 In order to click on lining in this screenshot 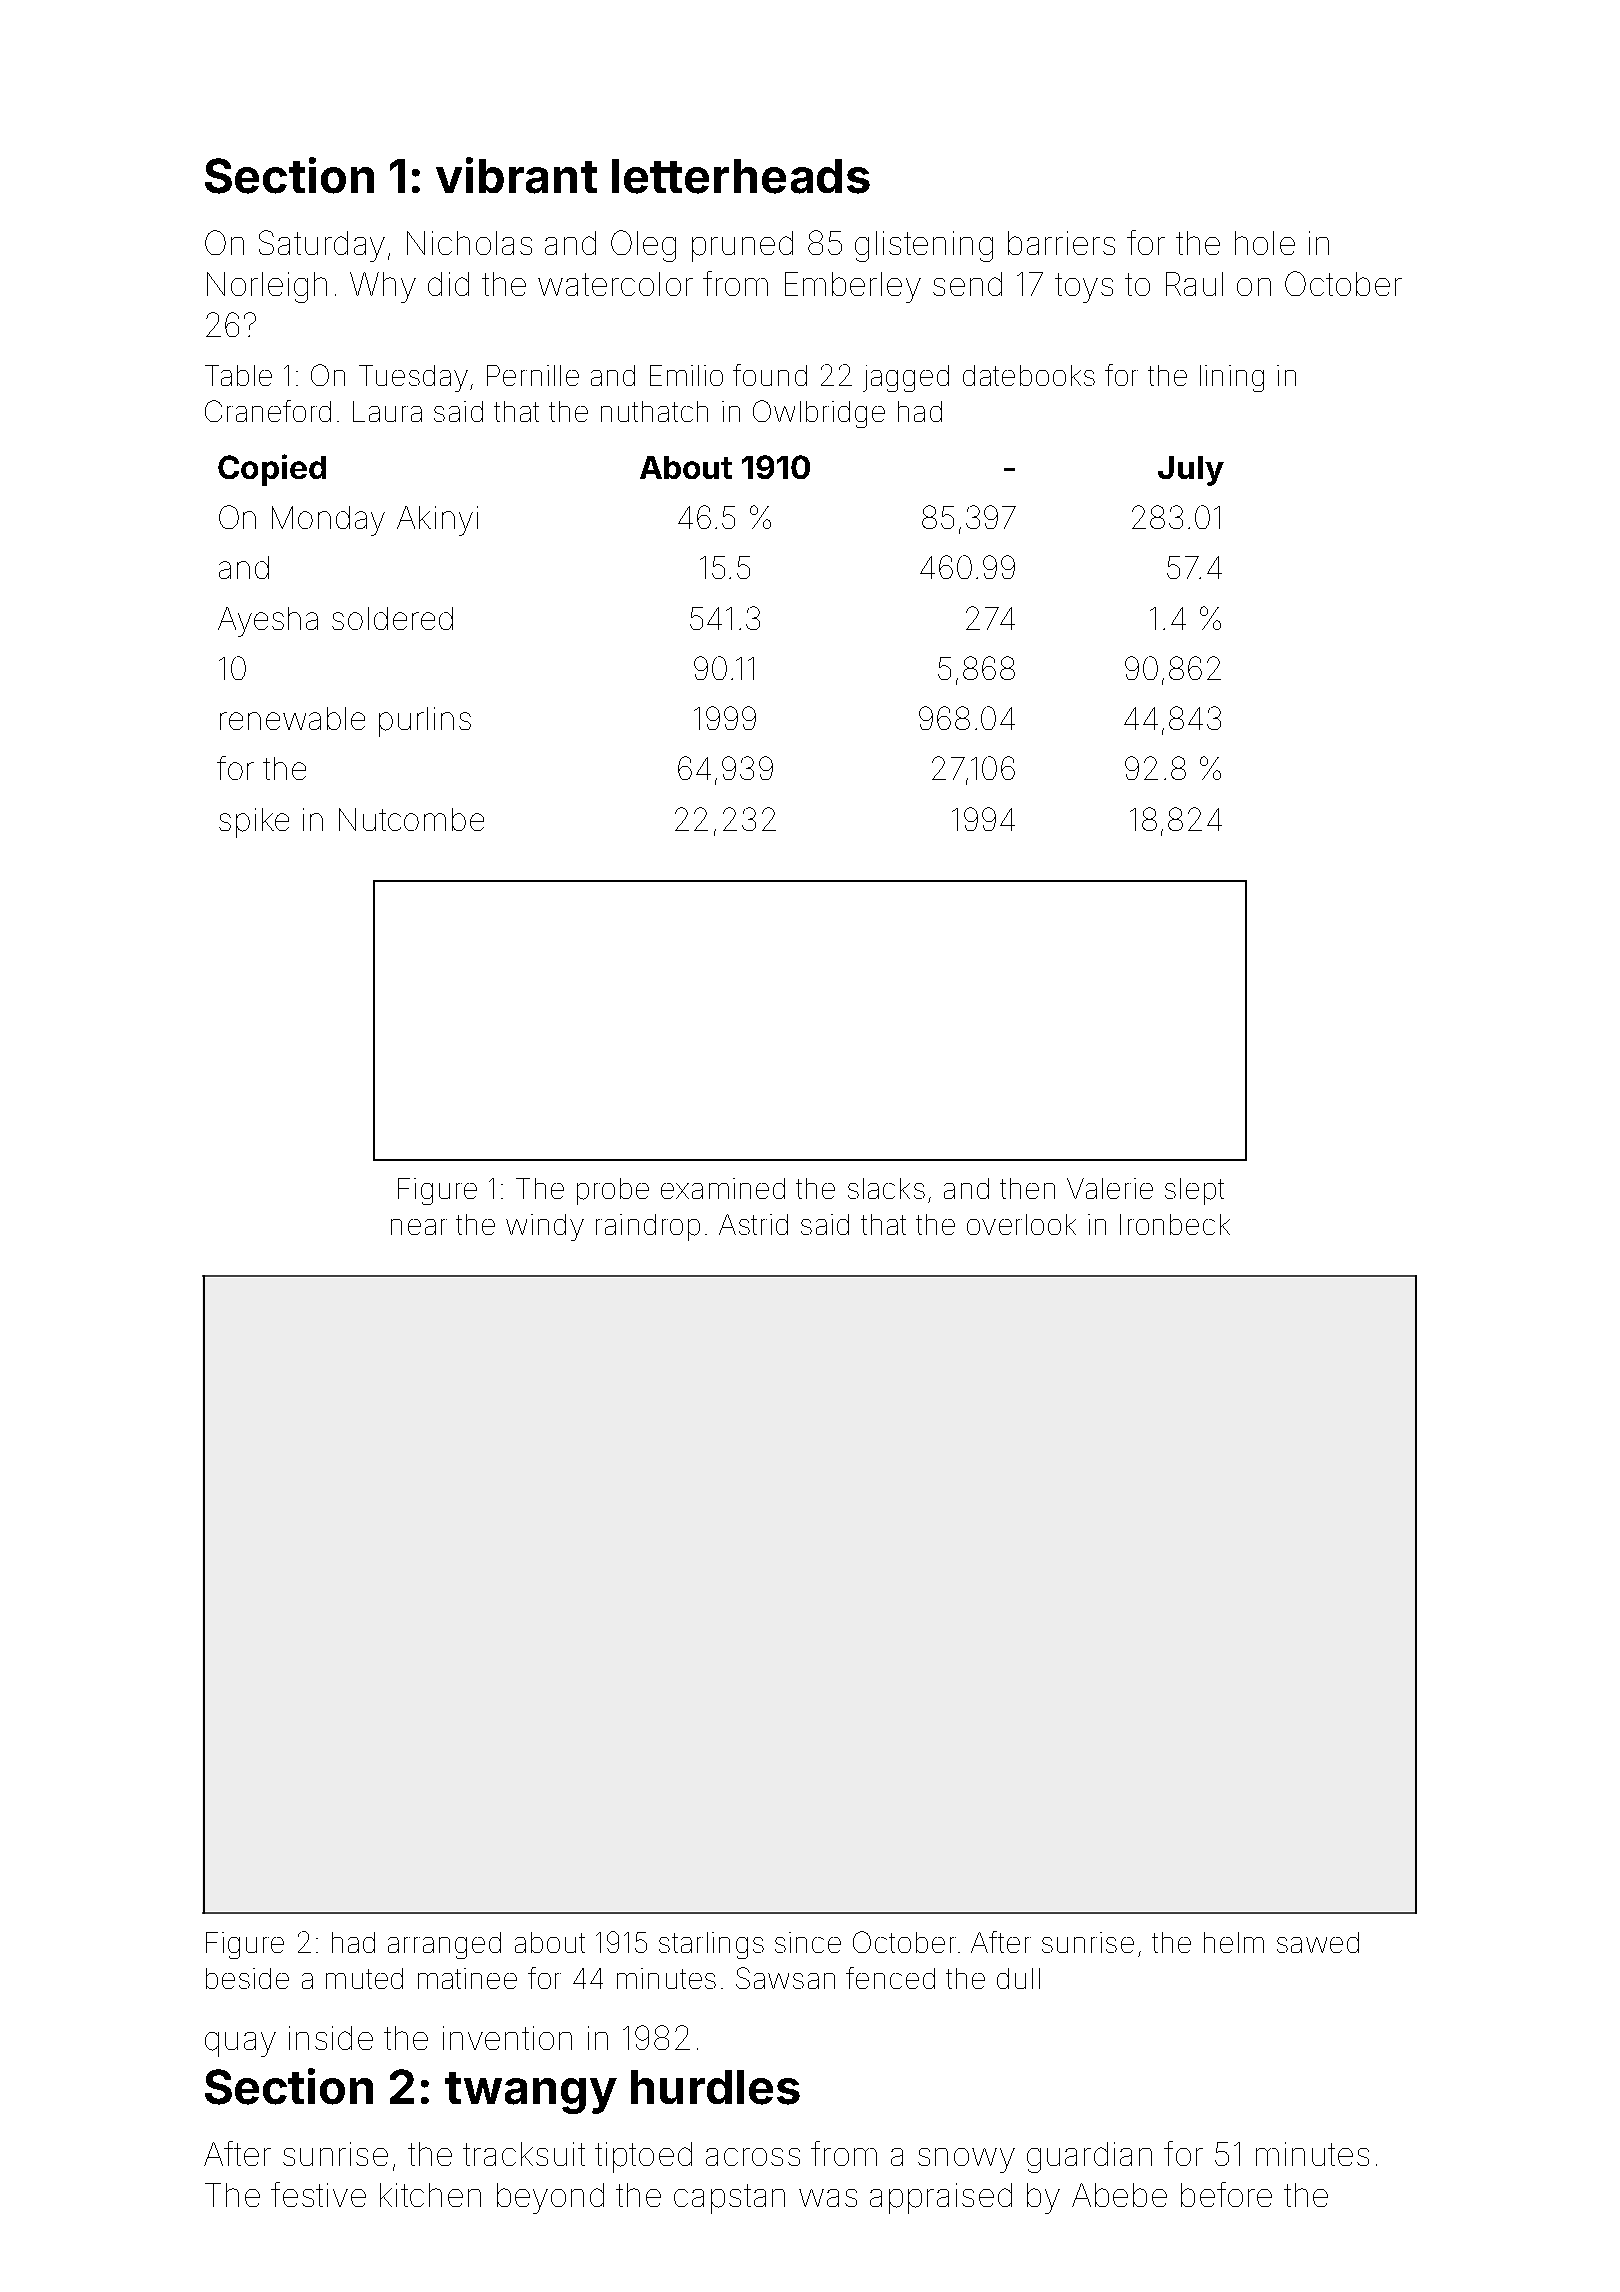, I will do `click(1232, 378)`.
